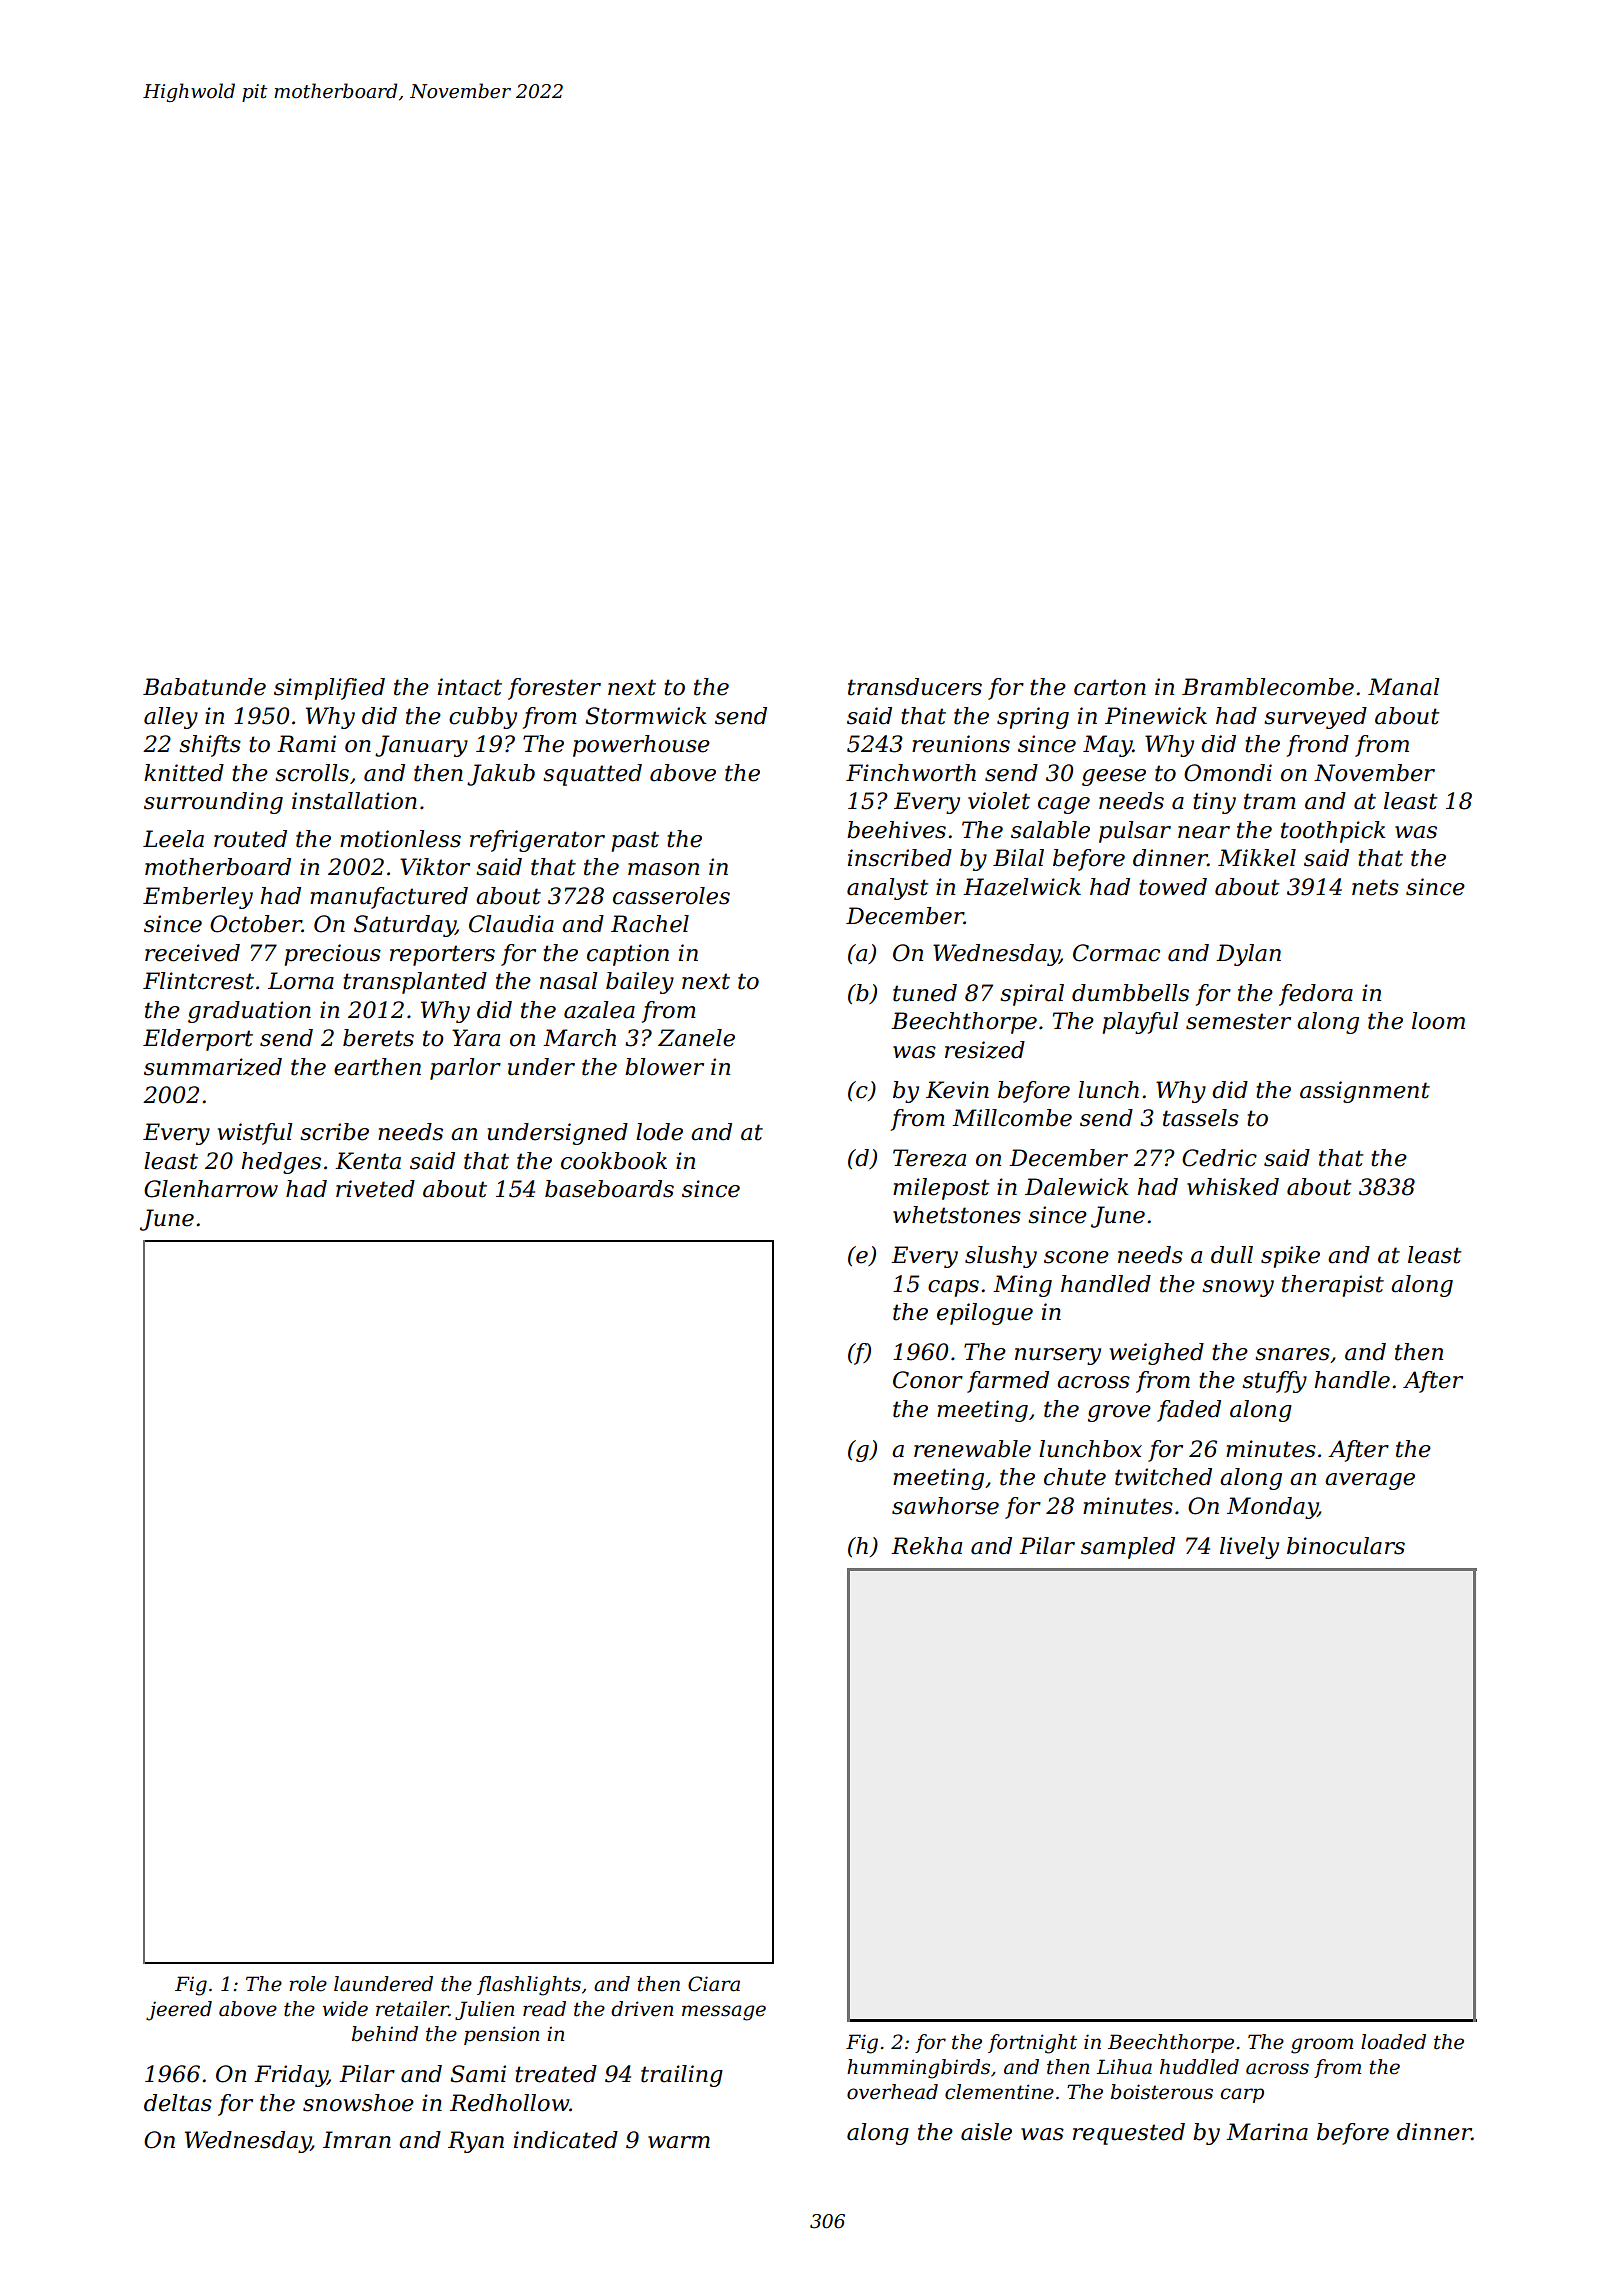 The width and height of the screenshot is (1620, 2292). I want to click on Rachel, so click(650, 924).
